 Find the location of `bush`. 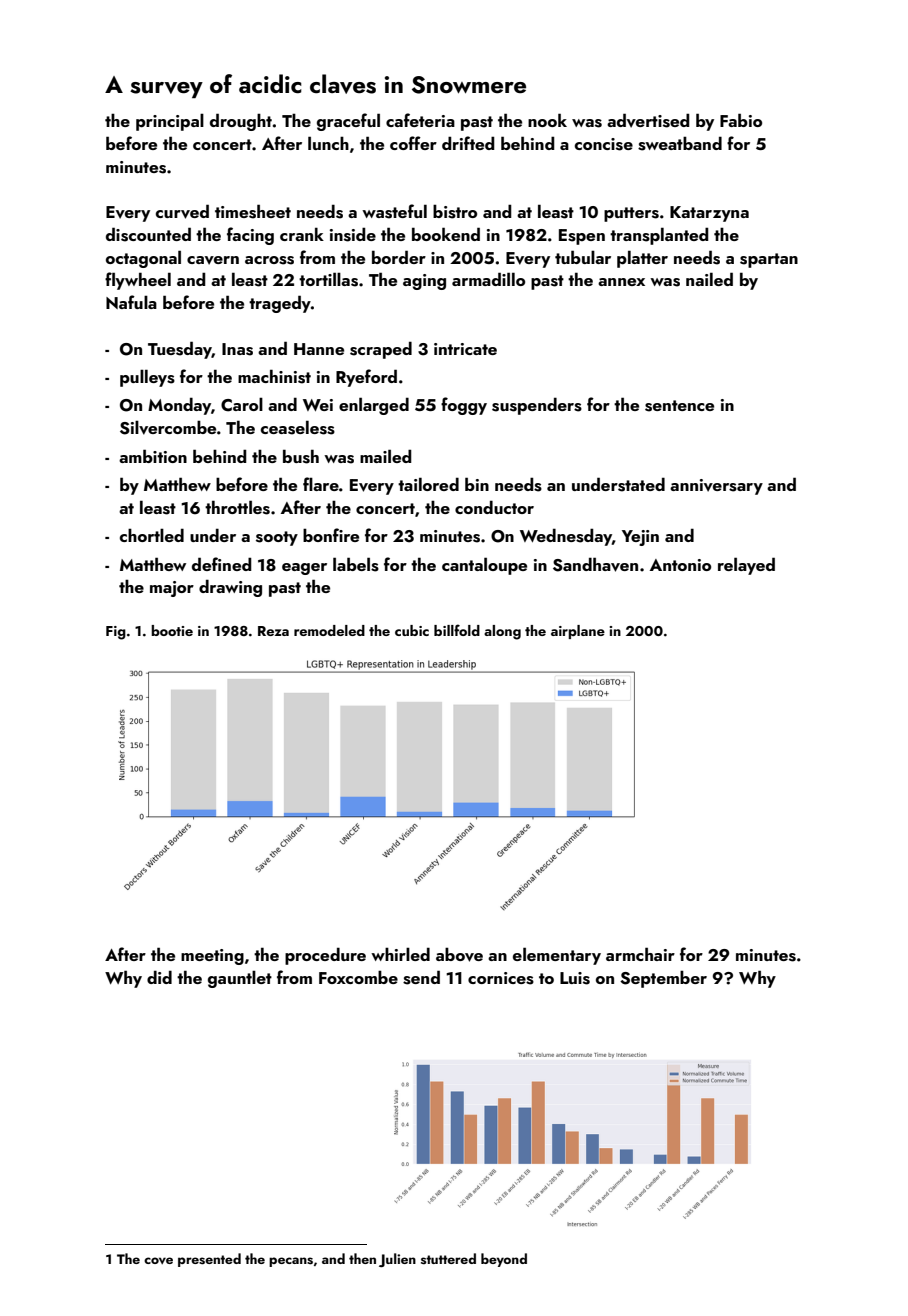

bush is located at coordinates (301, 456).
